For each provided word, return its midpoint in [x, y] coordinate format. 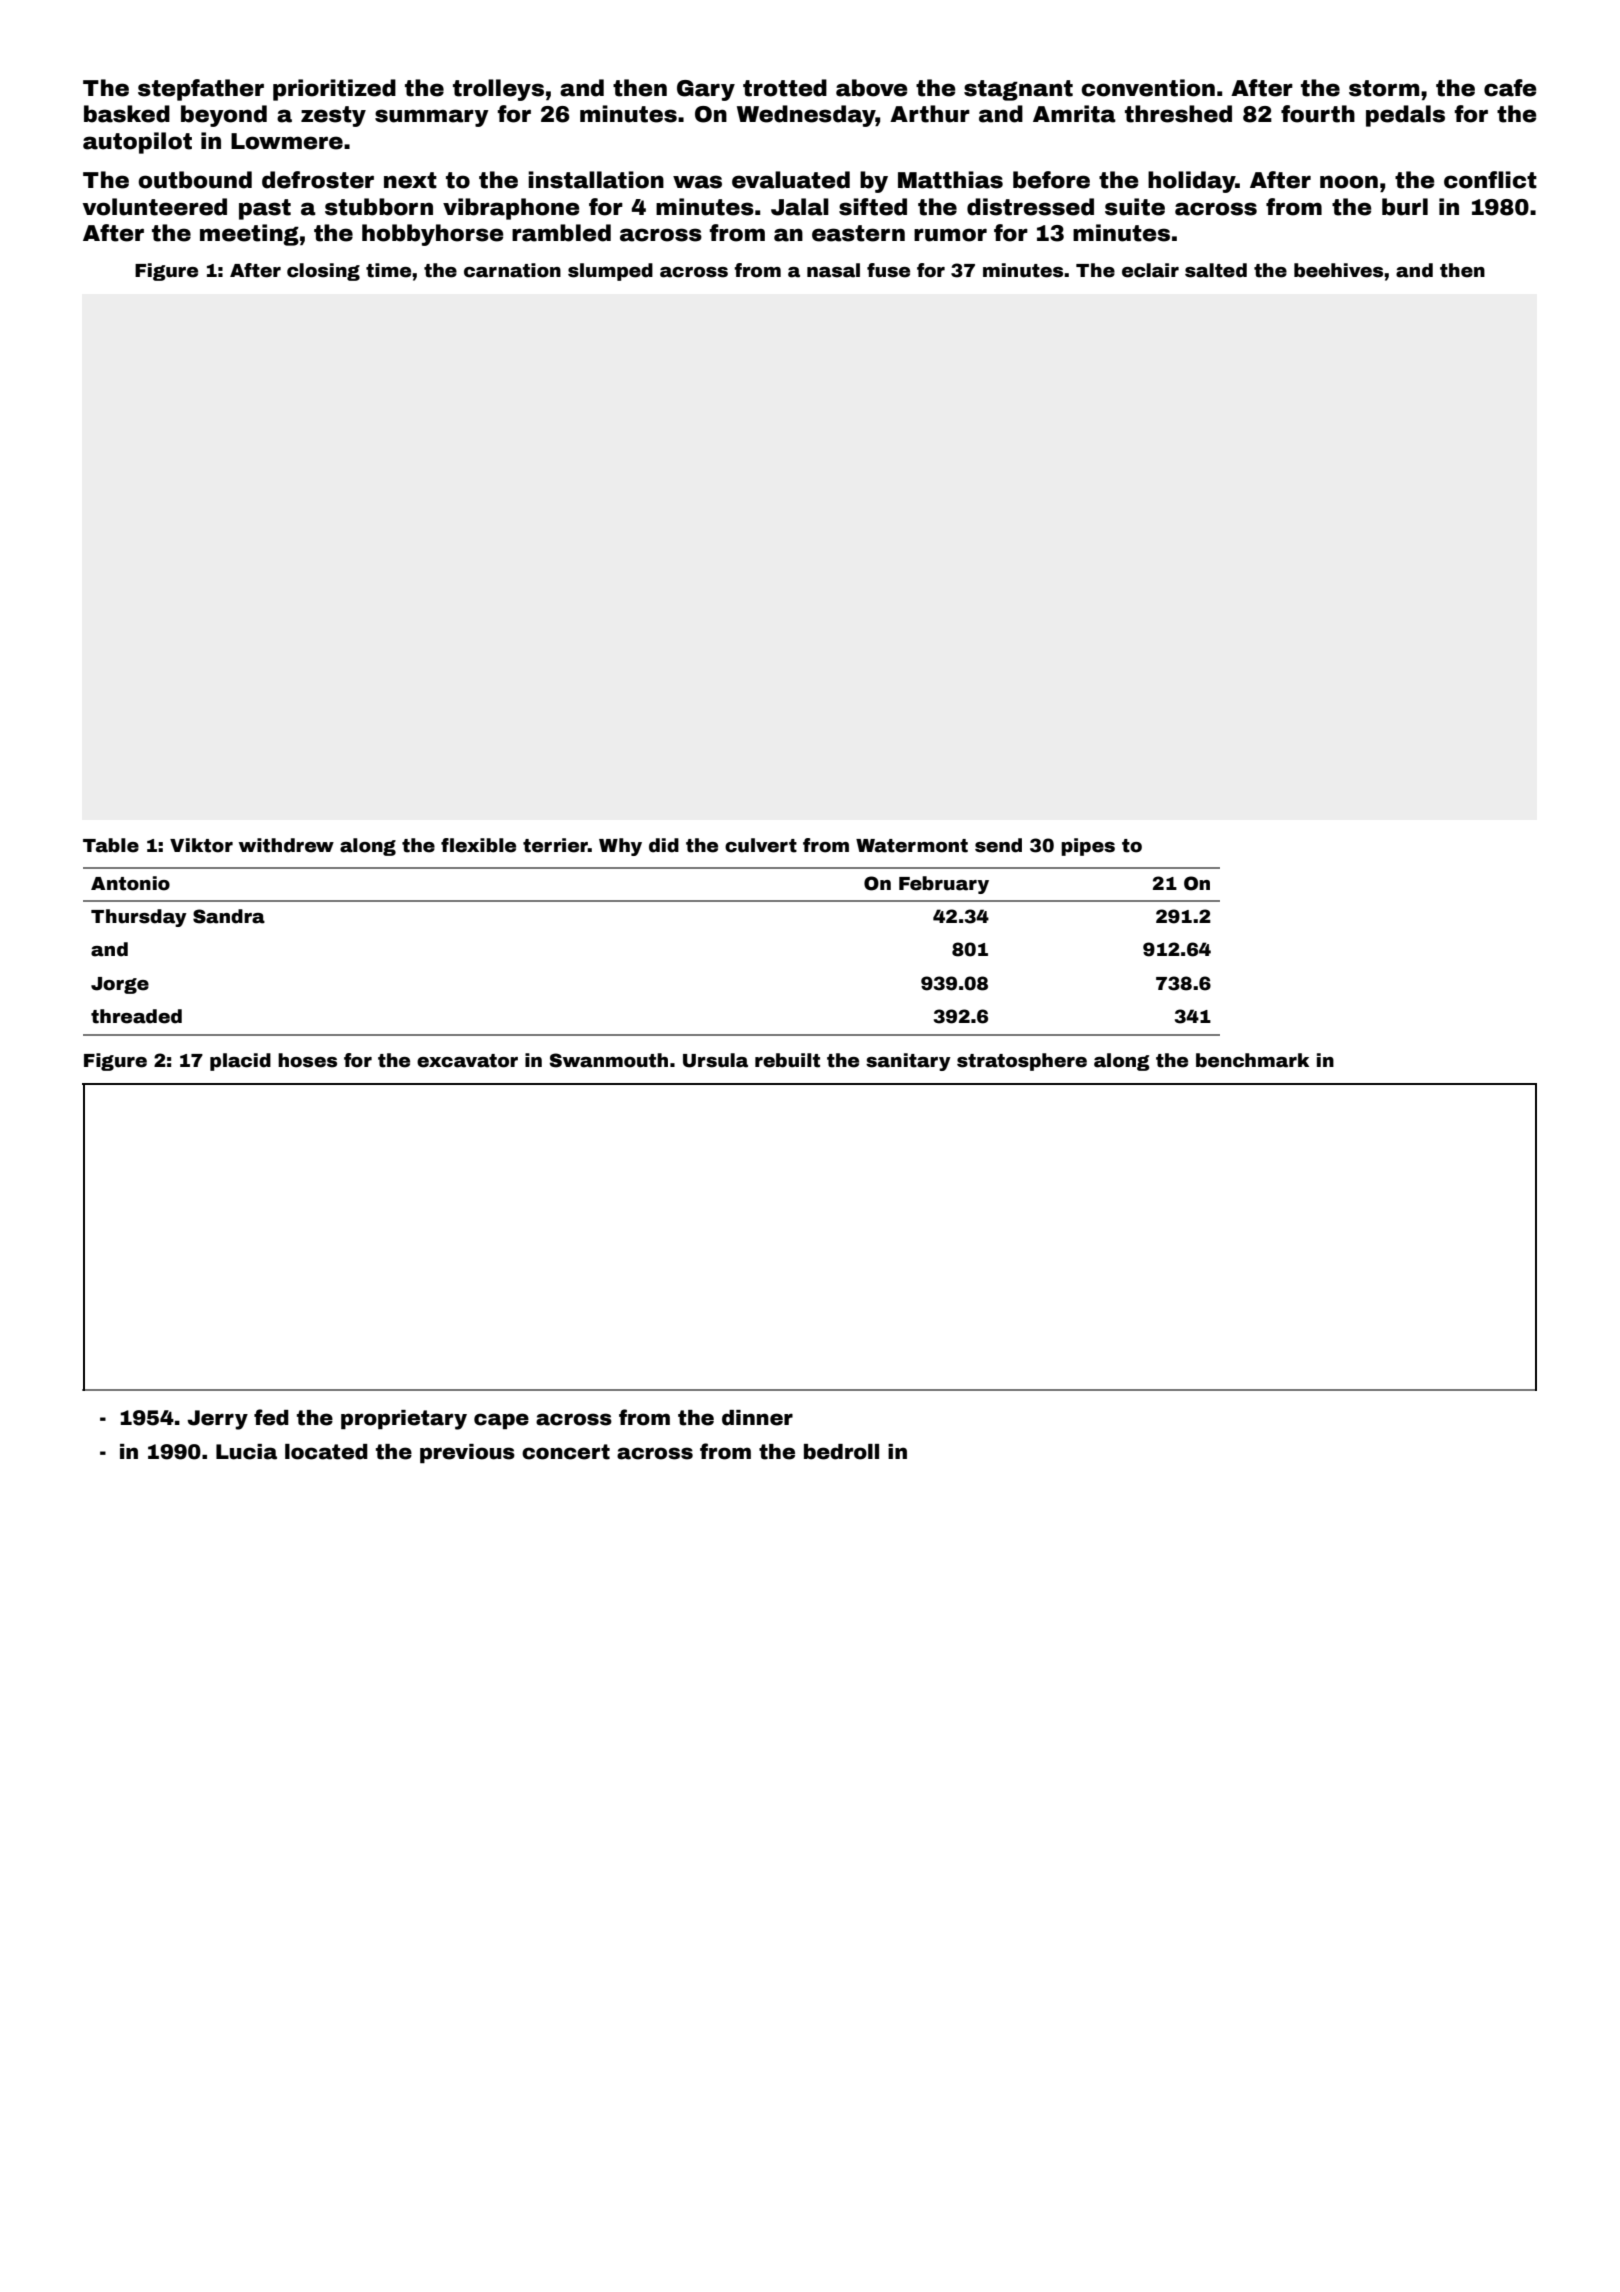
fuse [888, 270]
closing [323, 272]
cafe [1510, 88]
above [872, 88]
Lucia [246, 1452]
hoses [307, 1060]
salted [1216, 270]
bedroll [841, 1452]
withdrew [286, 845]
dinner [757, 1418]
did [664, 845]
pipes [1088, 847]
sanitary [908, 1062]
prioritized [334, 90]
